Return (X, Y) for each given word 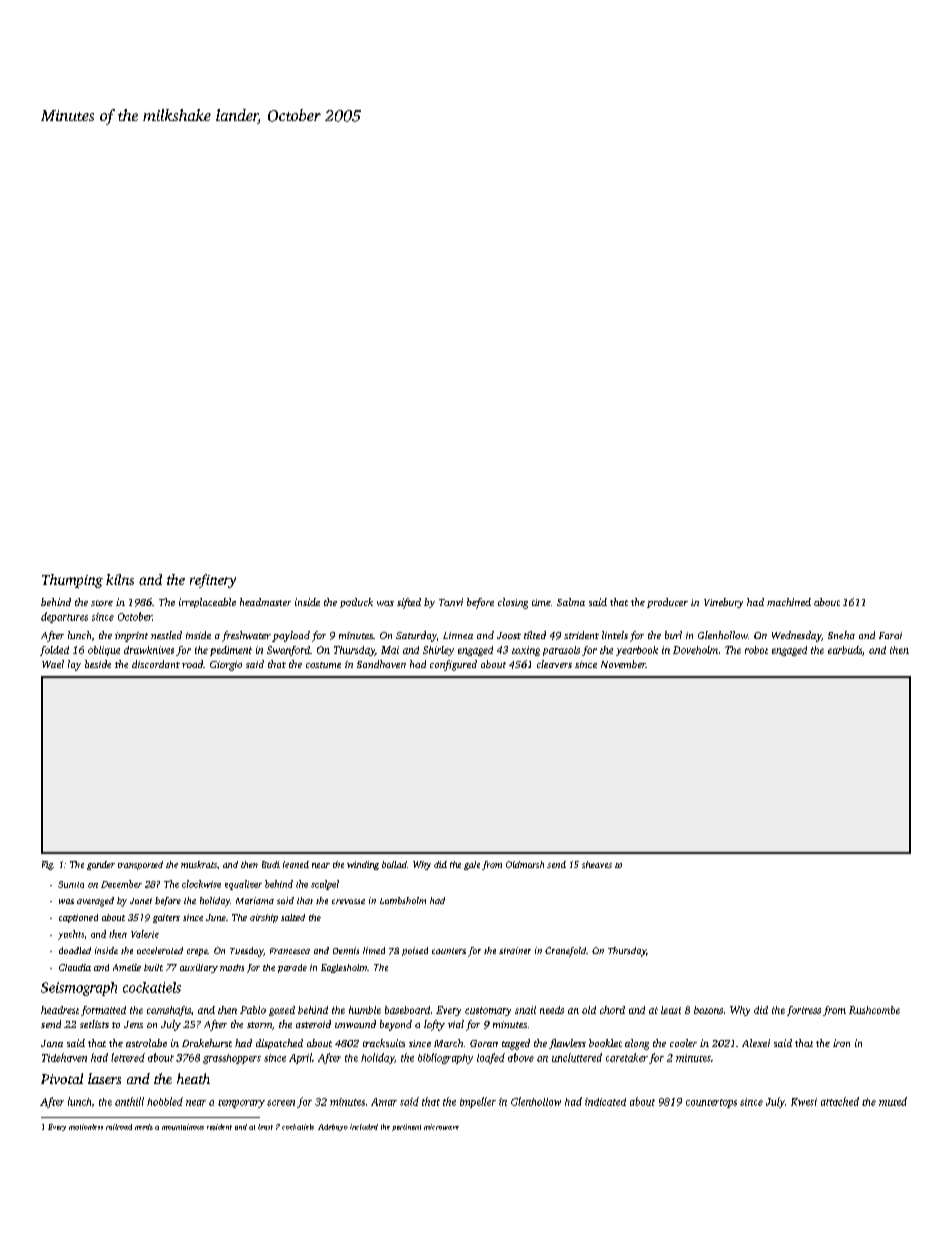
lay (74, 665)
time (541, 602)
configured (453, 665)
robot (756, 650)
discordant (156, 664)
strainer (515, 950)
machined (789, 602)
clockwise (201, 884)
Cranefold (565, 952)
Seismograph (79, 989)
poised (415, 951)
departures (64, 617)
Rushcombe (874, 1010)
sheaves (597, 864)
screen (281, 1103)
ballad (394, 864)
